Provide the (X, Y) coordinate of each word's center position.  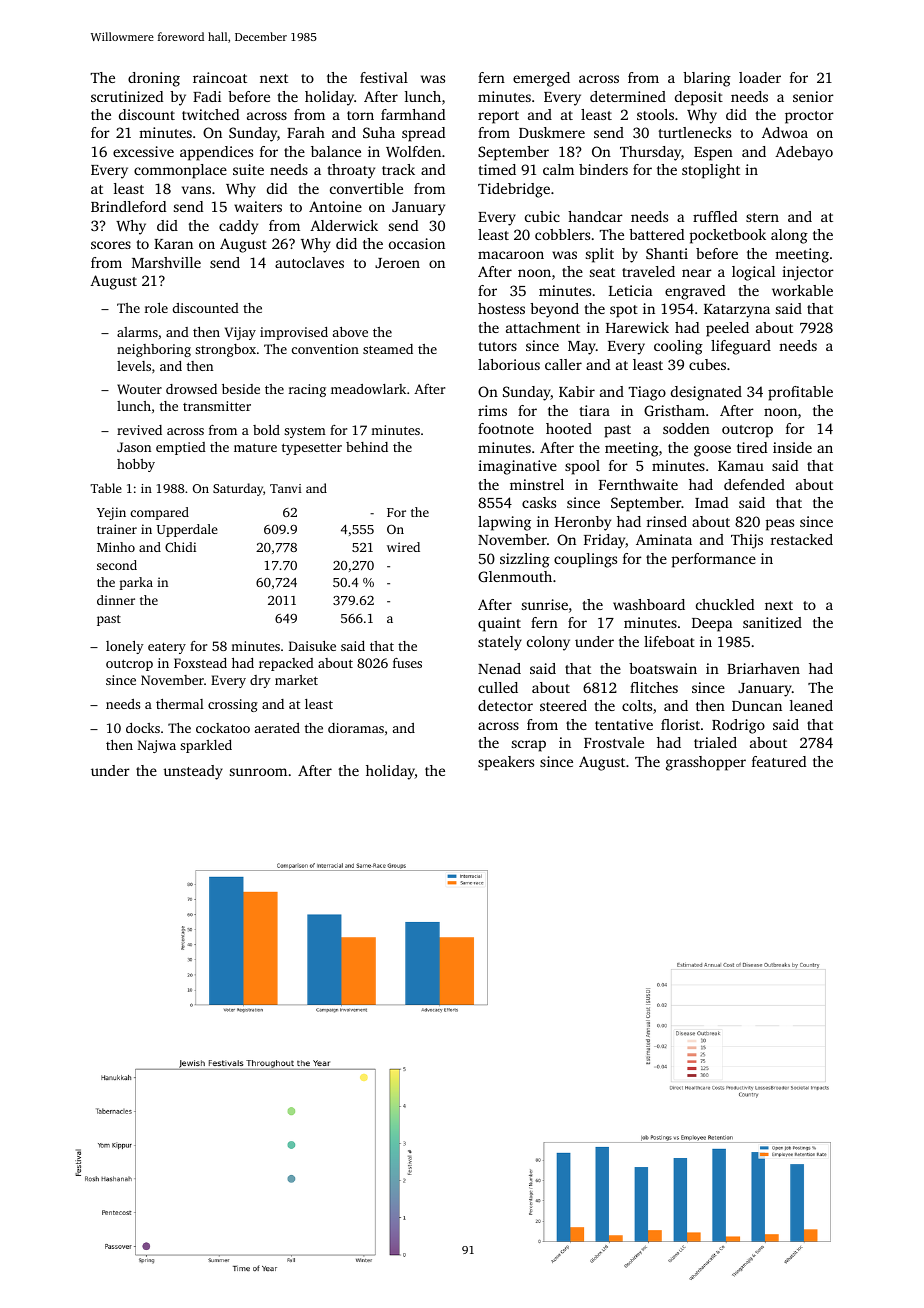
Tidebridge (514, 190)
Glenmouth (515, 576)
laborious (509, 364)
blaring (707, 79)
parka (136, 583)
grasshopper (706, 763)
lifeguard (741, 347)
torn (360, 115)
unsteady (193, 772)
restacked (802, 539)
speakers (506, 763)
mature (255, 447)
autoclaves (309, 262)
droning (154, 79)
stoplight (711, 171)
